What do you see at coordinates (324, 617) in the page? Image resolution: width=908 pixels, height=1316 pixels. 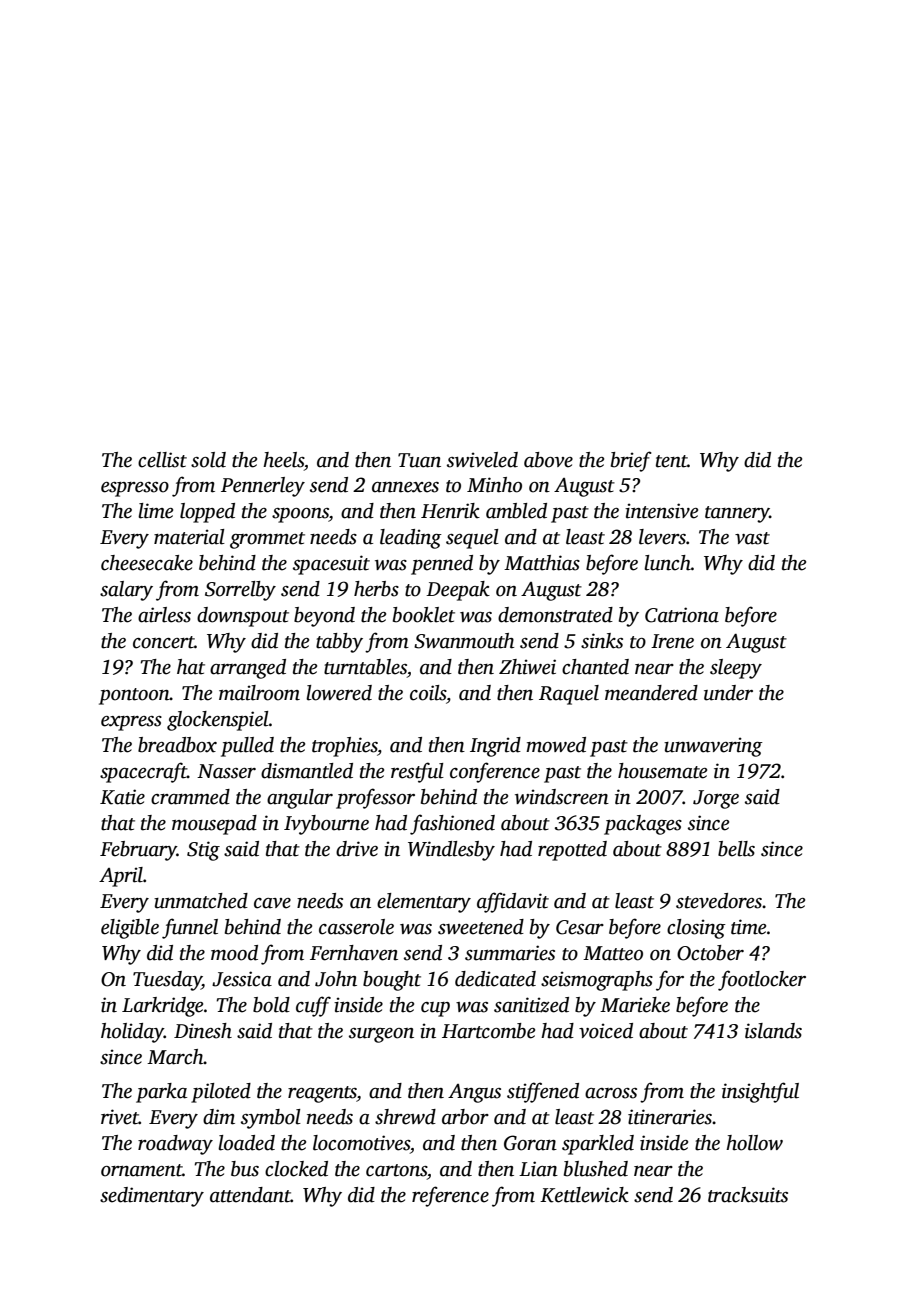 I see `beyond` at bounding box center [324, 617].
